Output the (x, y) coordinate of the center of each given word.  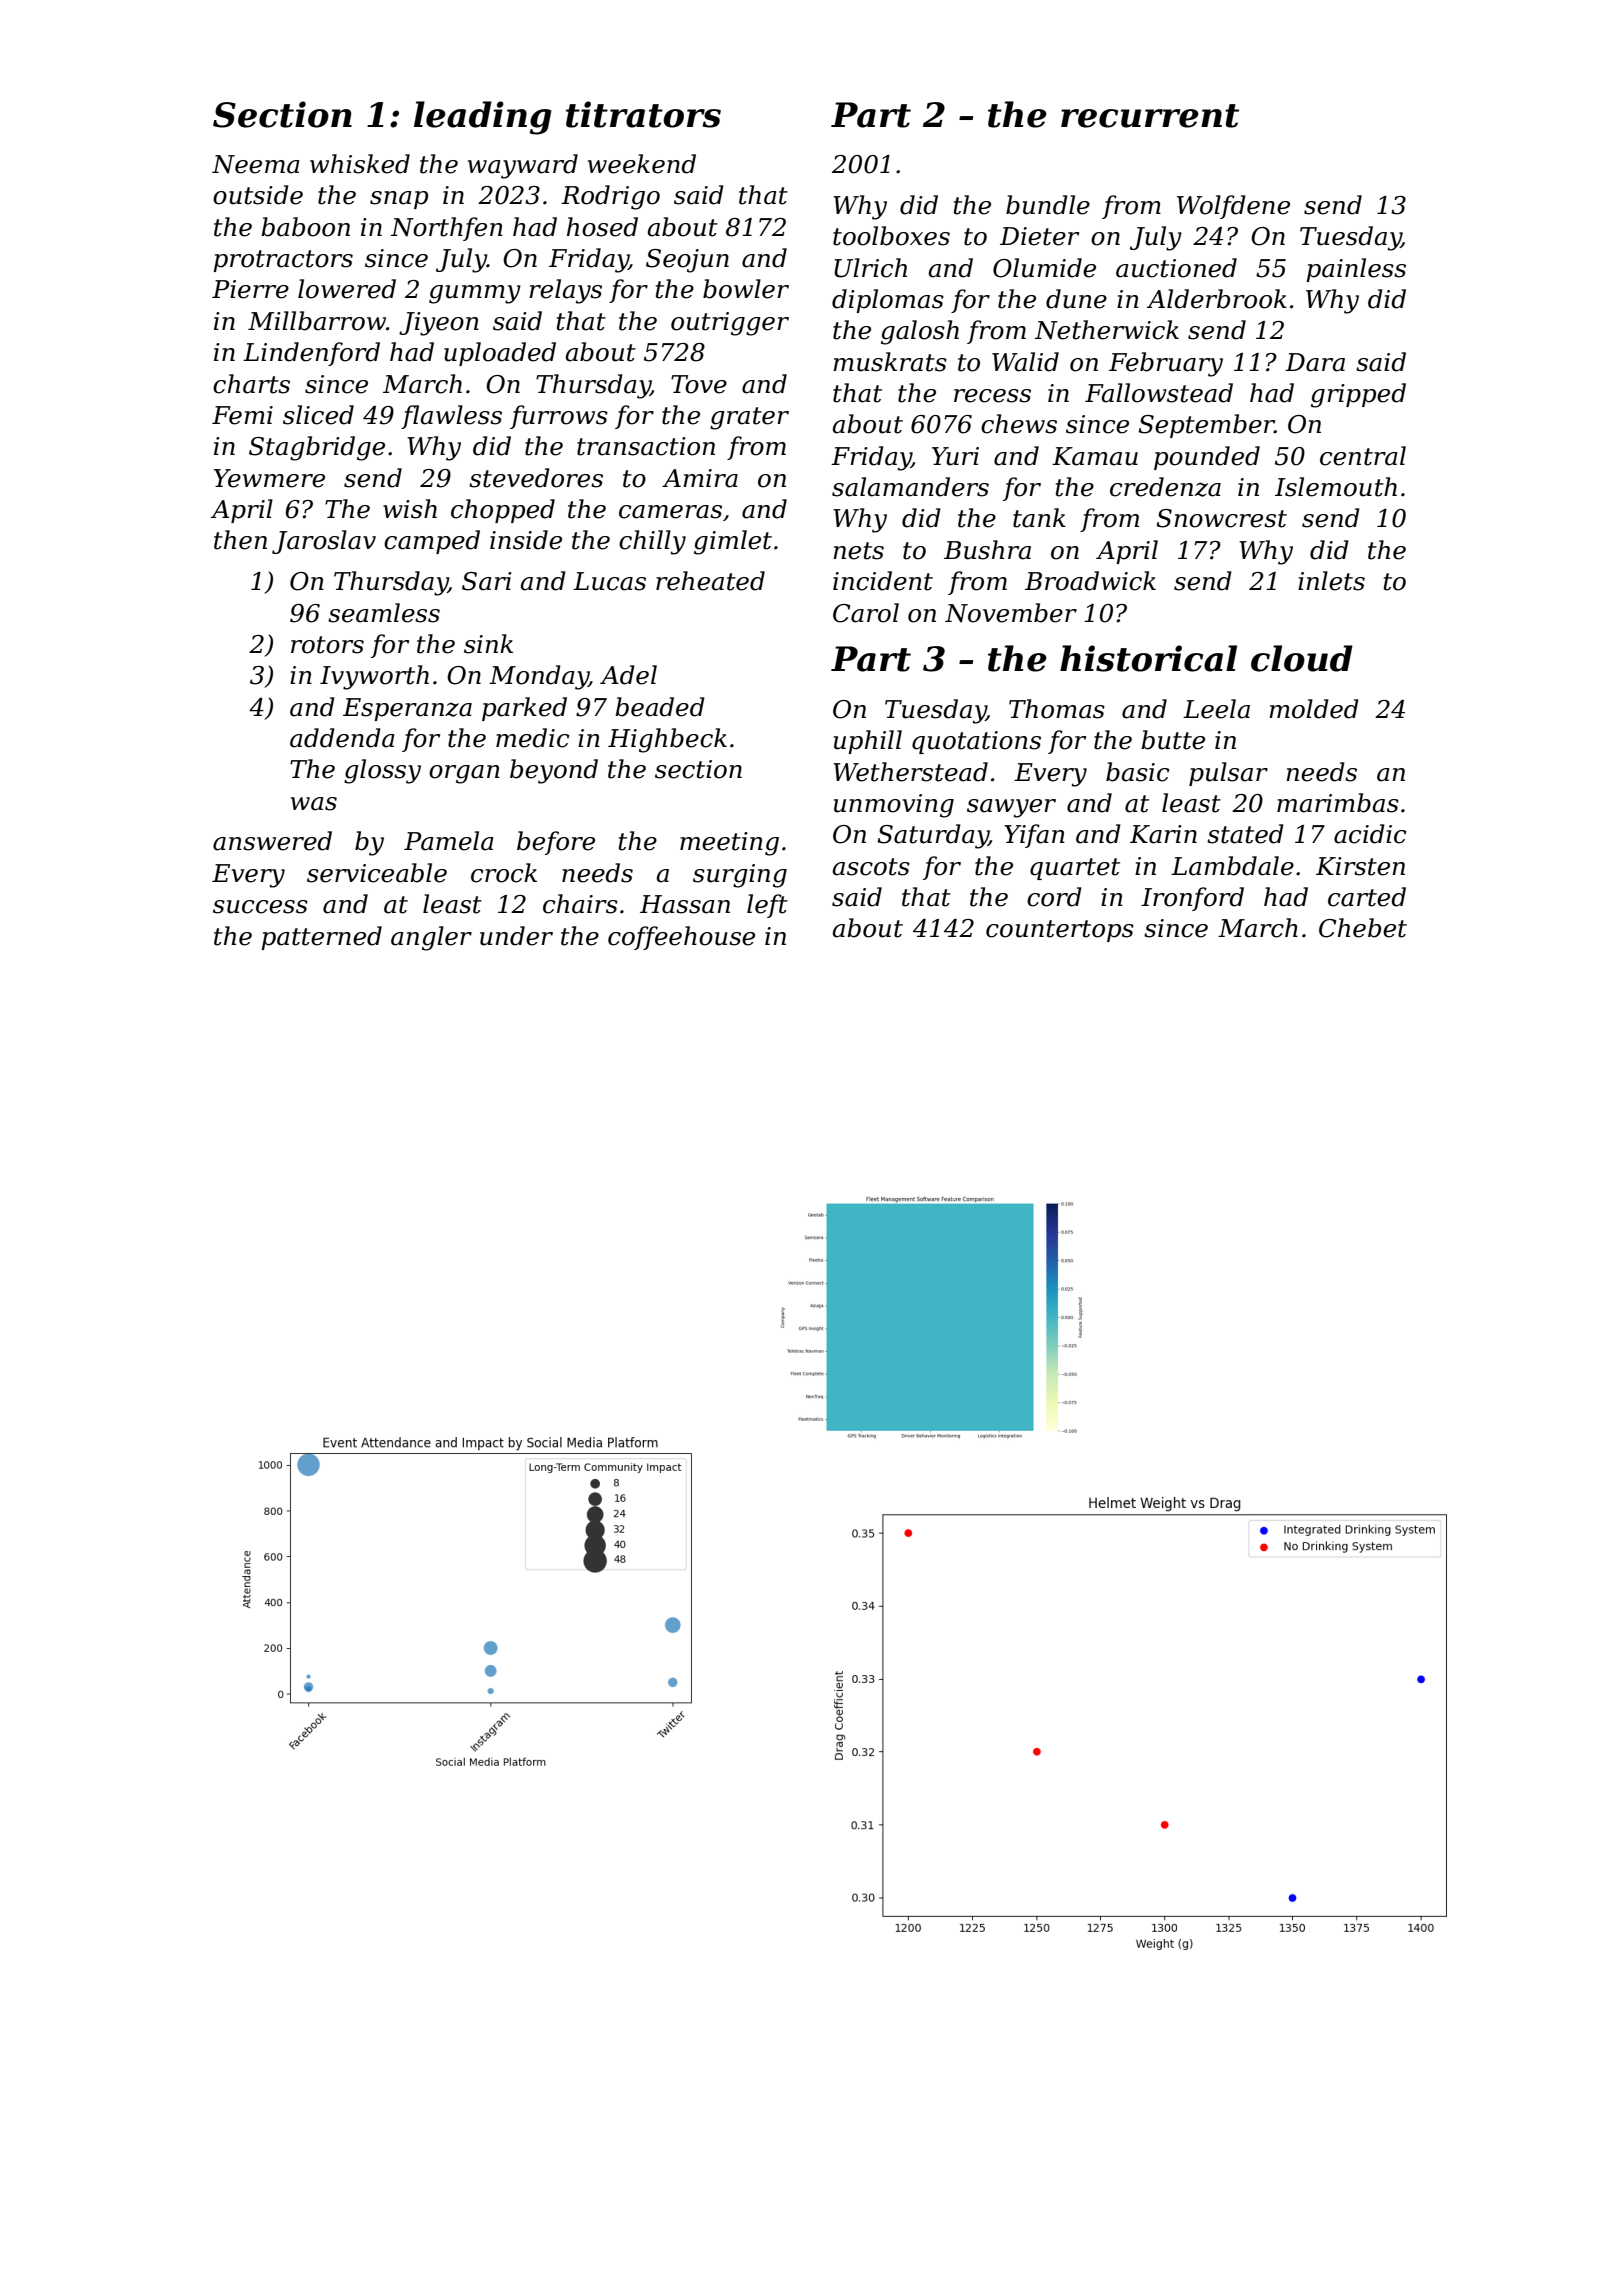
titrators (643, 114)
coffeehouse (681, 938)
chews (1019, 424)
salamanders (910, 487)
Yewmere (269, 478)
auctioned (1176, 268)
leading (483, 118)
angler (431, 938)
